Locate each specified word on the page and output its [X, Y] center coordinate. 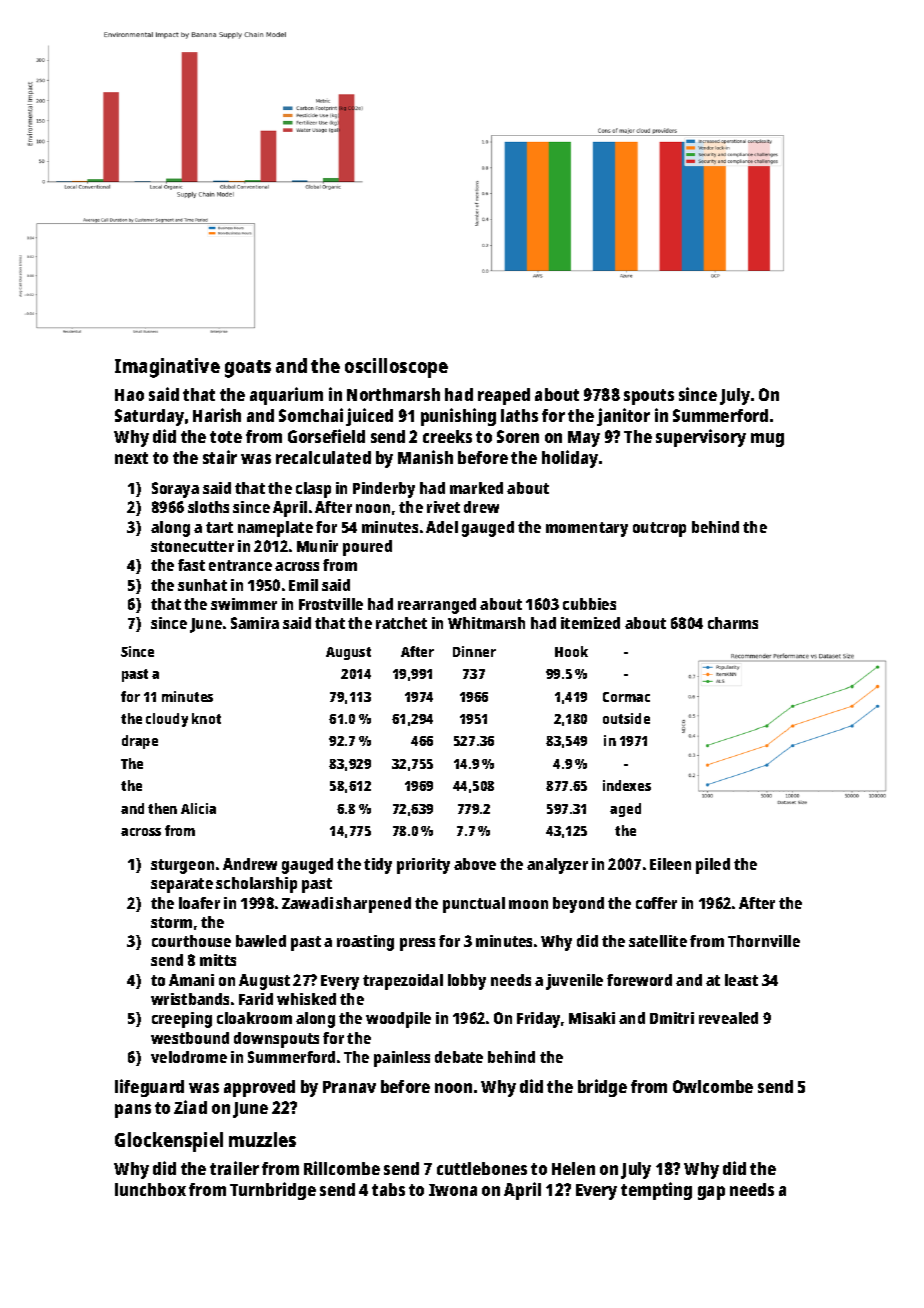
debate [459, 1057]
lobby [467, 982]
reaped [504, 396]
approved [259, 1088]
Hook [571, 651]
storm [171, 922]
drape [140, 742]
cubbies [589, 604]
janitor [623, 417]
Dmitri [672, 1018]
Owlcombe [713, 1086]
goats [248, 369]
